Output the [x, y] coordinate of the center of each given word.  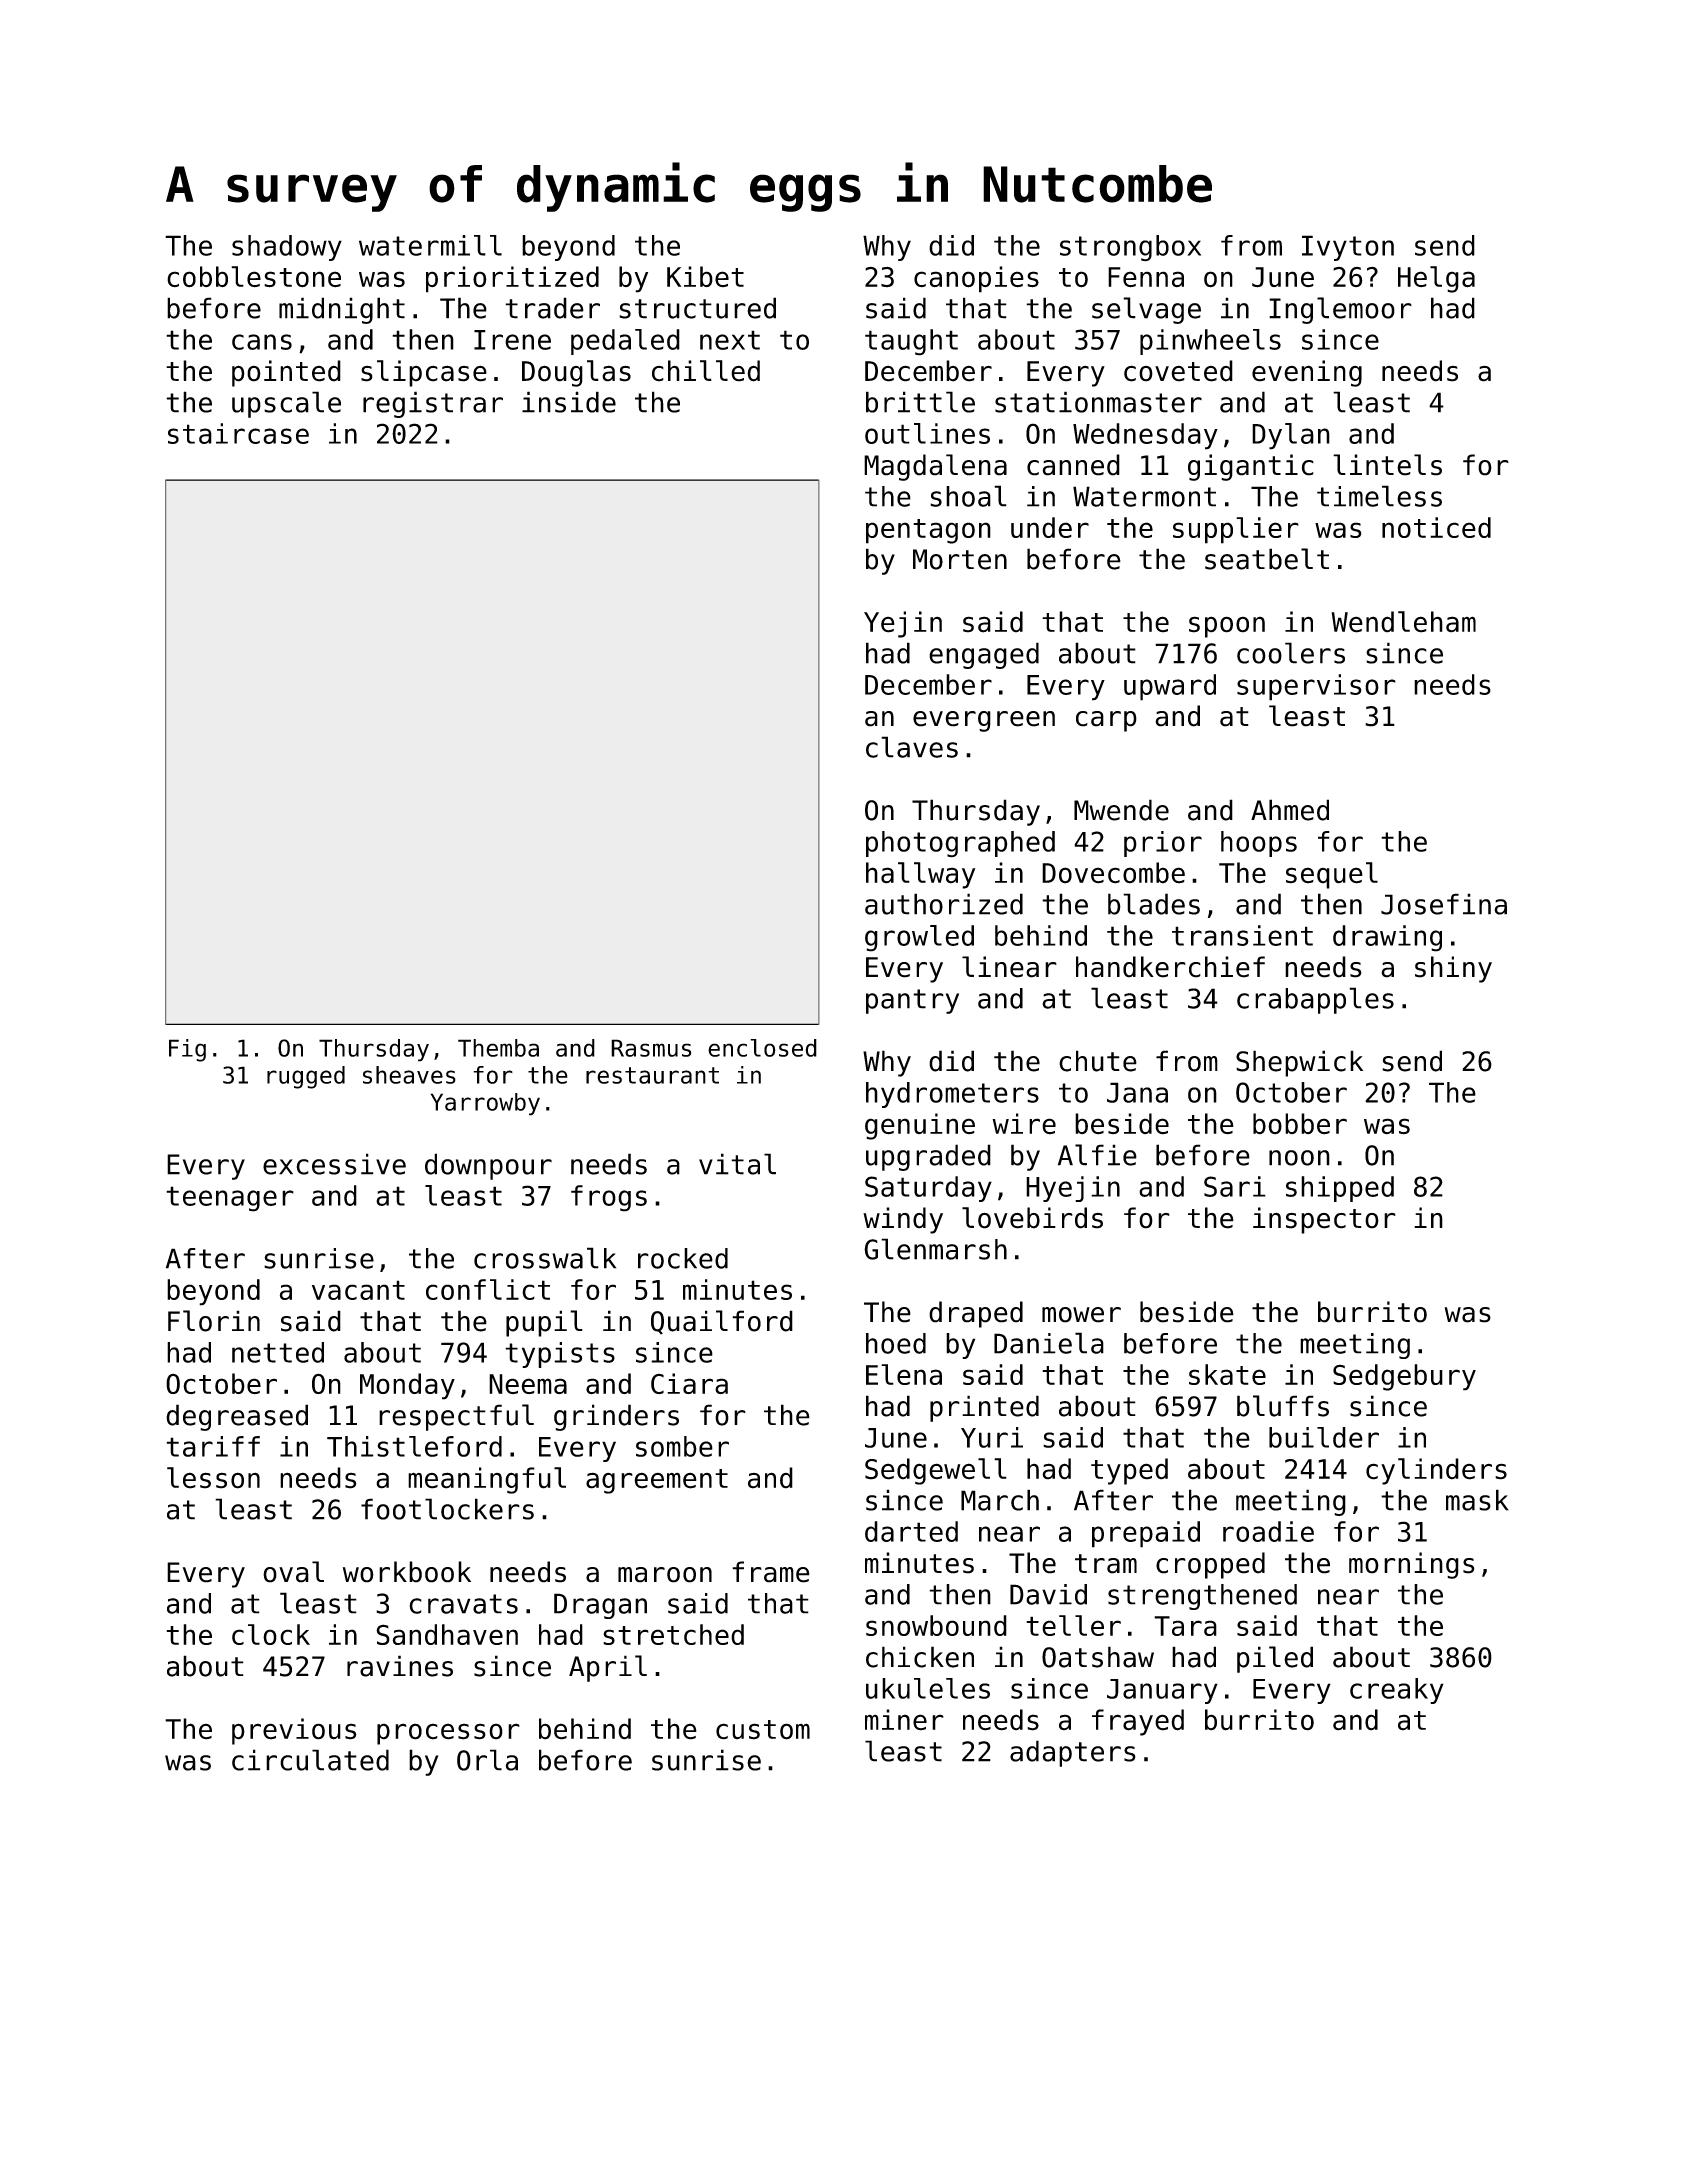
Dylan [1291, 436]
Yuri [992, 1437]
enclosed [762, 1048]
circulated [310, 1760]
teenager [230, 1199]
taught [911, 342]
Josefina [1444, 904]
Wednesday [1145, 436]
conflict [488, 1289]
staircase [238, 433]
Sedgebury [1404, 1377]
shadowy [287, 248]
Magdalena [935, 467]
